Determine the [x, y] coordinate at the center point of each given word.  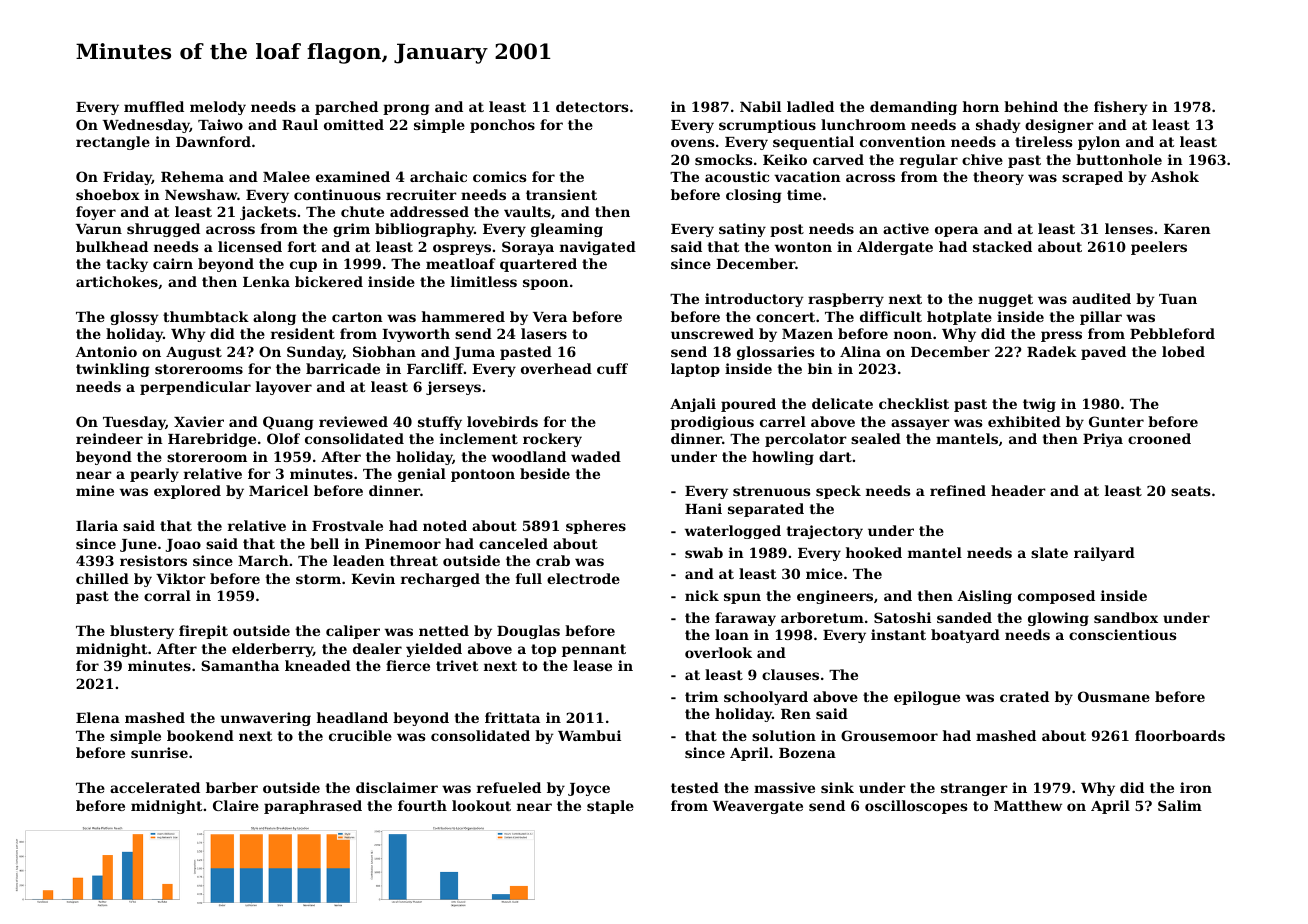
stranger [974, 789]
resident [303, 333]
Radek [1052, 351]
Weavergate [758, 807]
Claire [236, 805]
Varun [99, 229]
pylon [1099, 143]
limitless [484, 281]
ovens [692, 143]
